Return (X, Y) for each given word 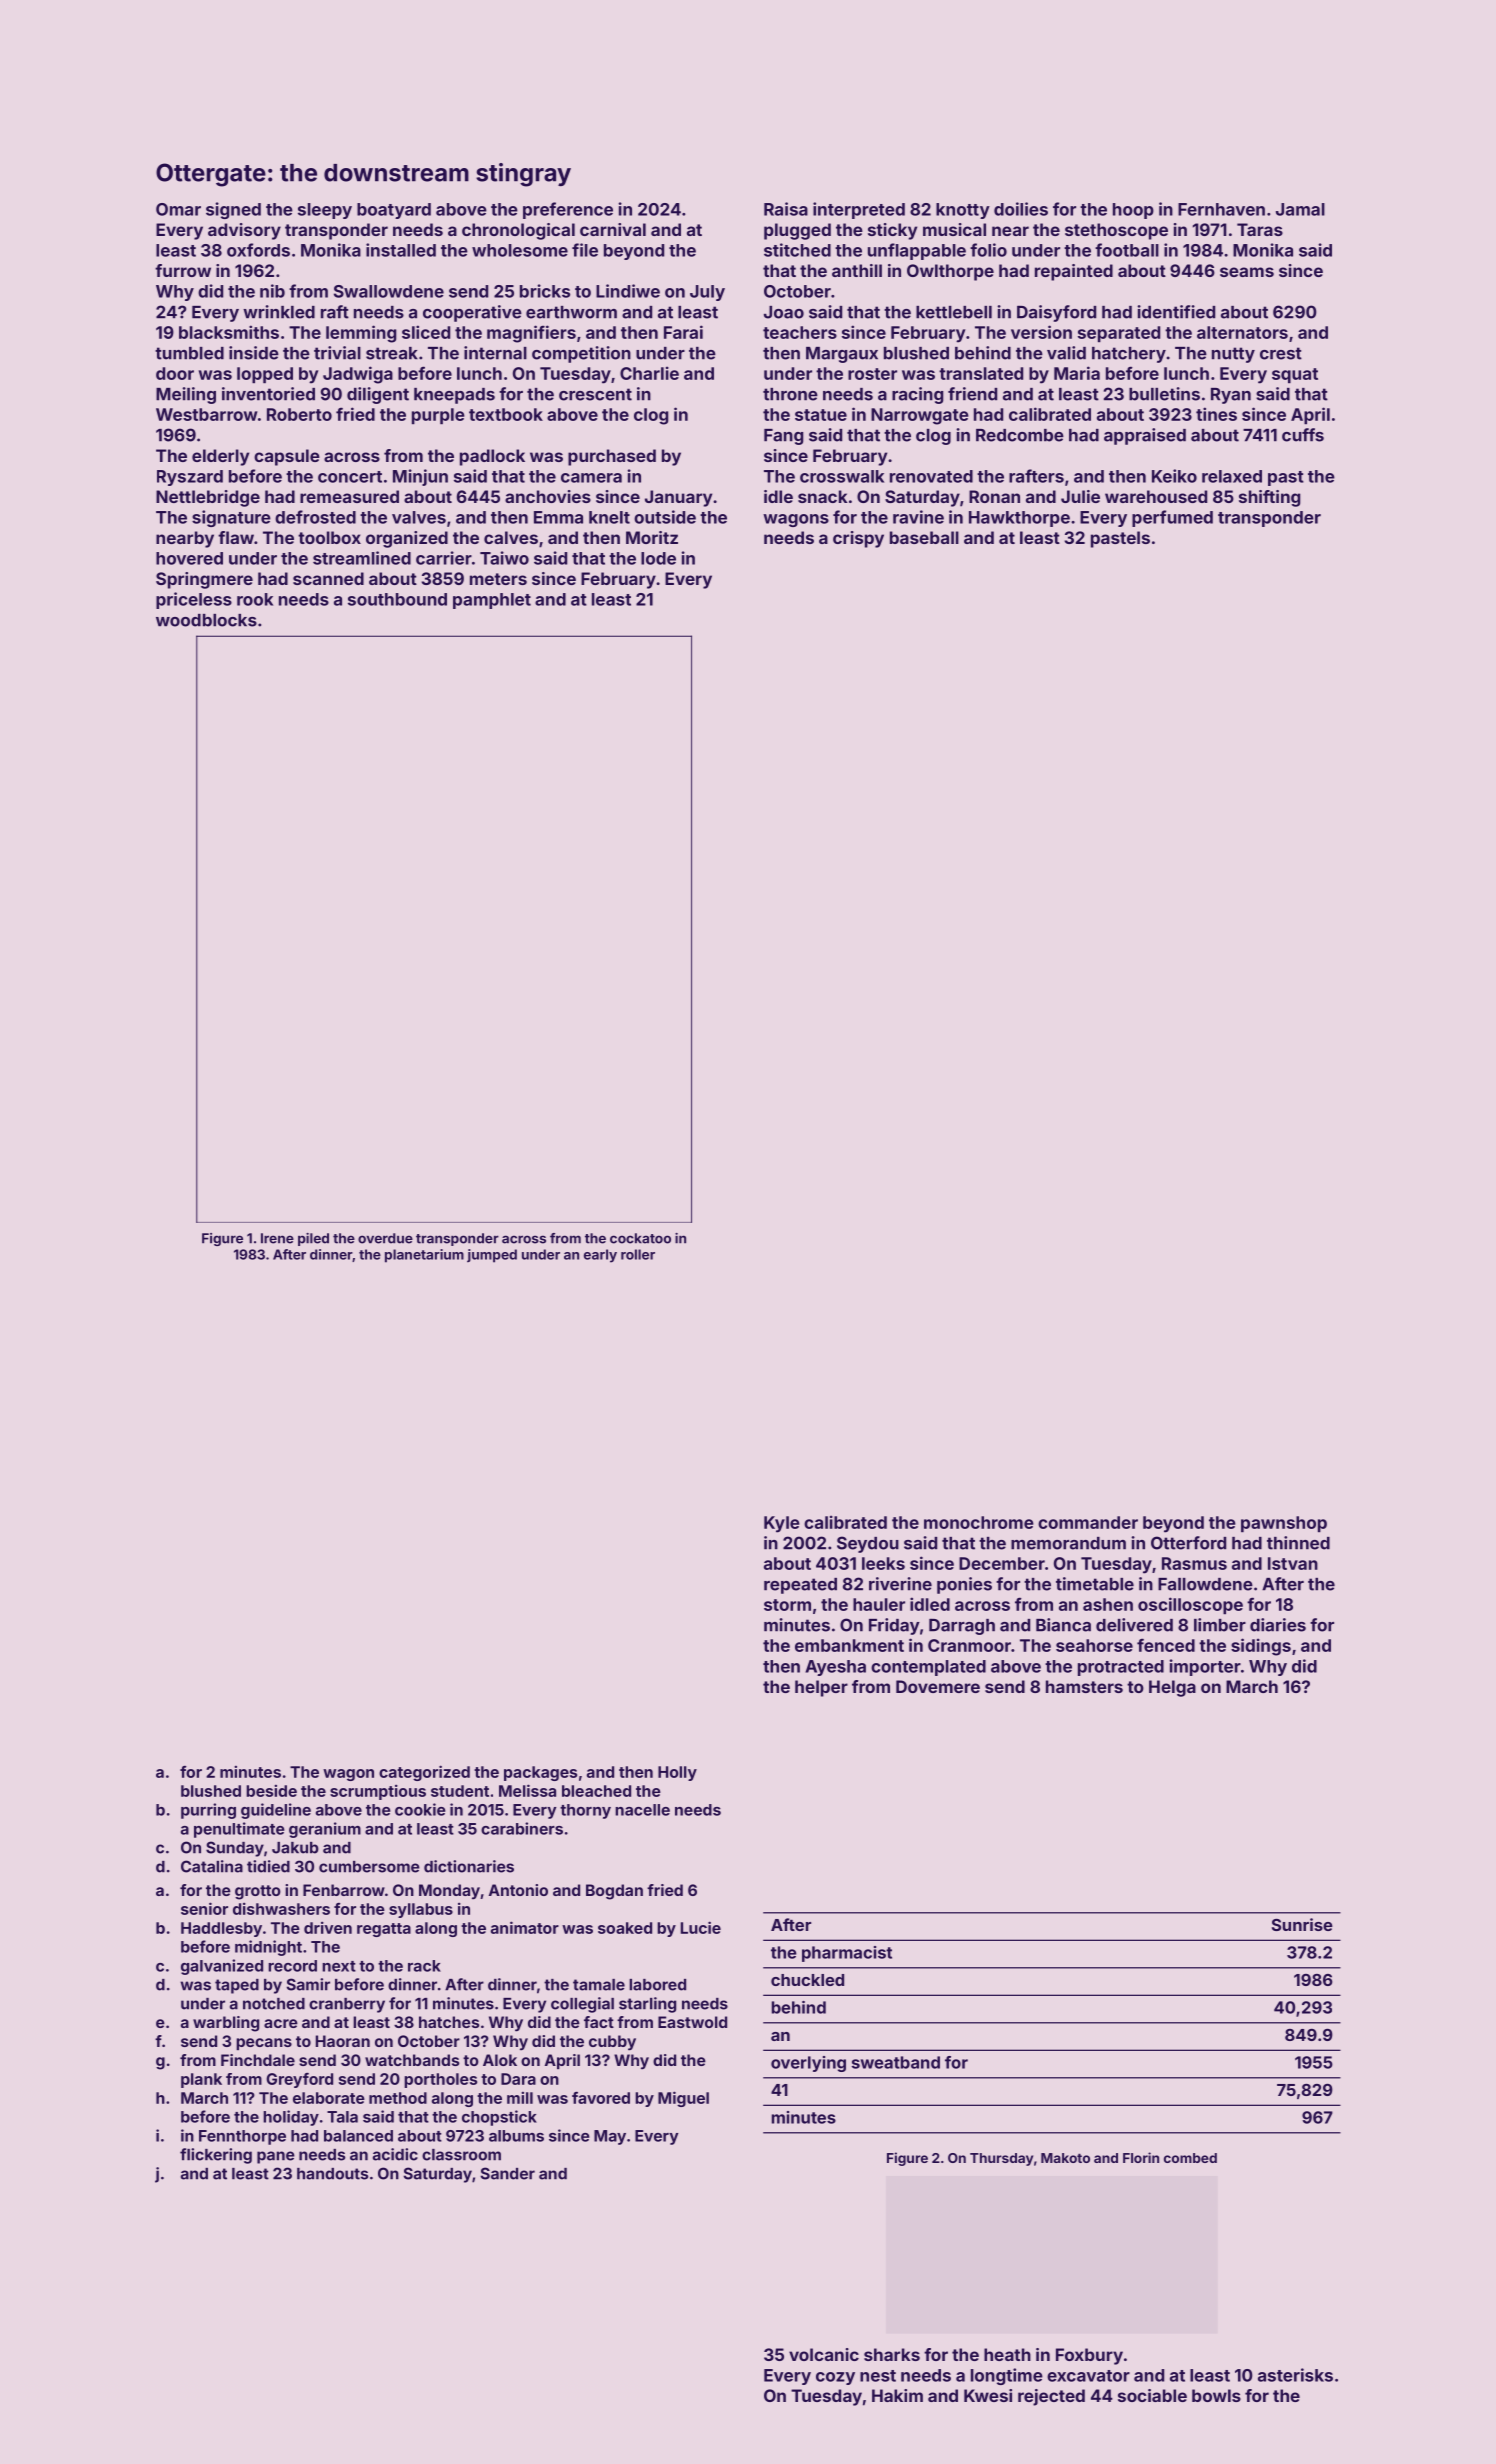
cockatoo (640, 1238)
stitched (797, 250)
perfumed (1172, 518)
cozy (835, 2378)
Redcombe (1020, 435)
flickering (216, 2156)
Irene (277, 1238)
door (175, 373)
